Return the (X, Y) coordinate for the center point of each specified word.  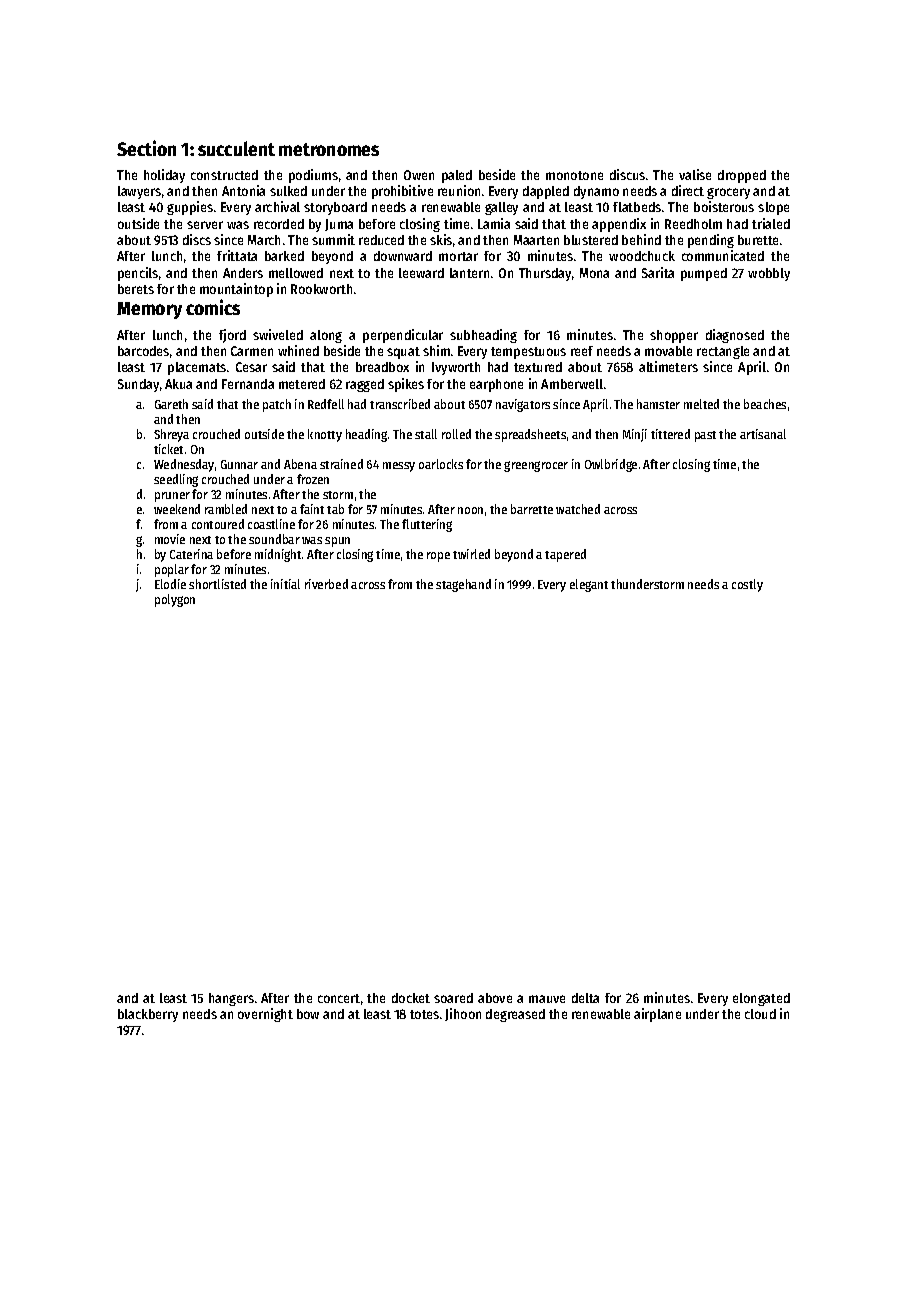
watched (578, 509)
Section (146, 148)
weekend (177, 509)
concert (339, 998)
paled (457, 176)
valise (695, 174)
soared (453, 998)
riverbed (326, 584)
